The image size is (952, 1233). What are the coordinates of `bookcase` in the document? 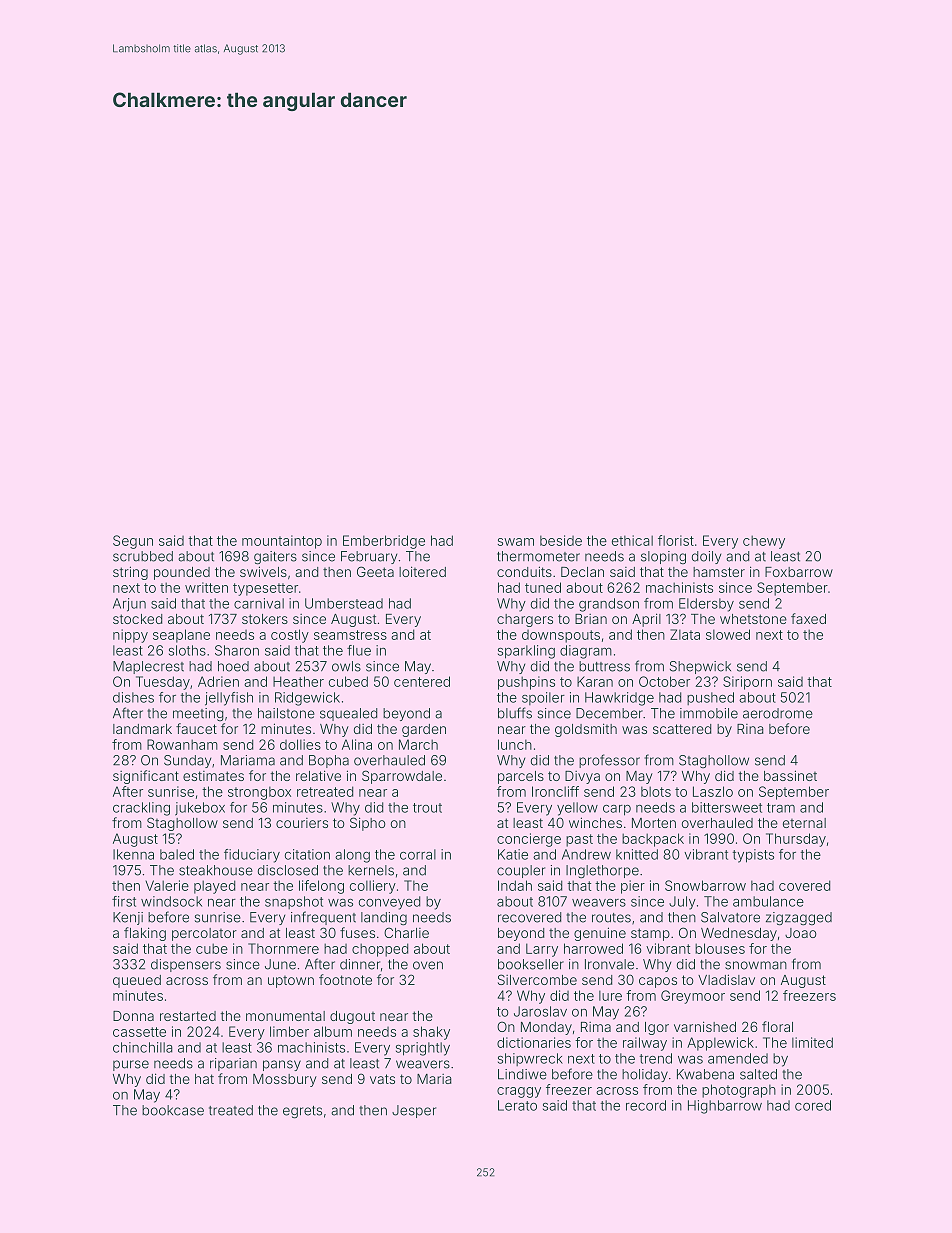 It's located at (173, 1110).
